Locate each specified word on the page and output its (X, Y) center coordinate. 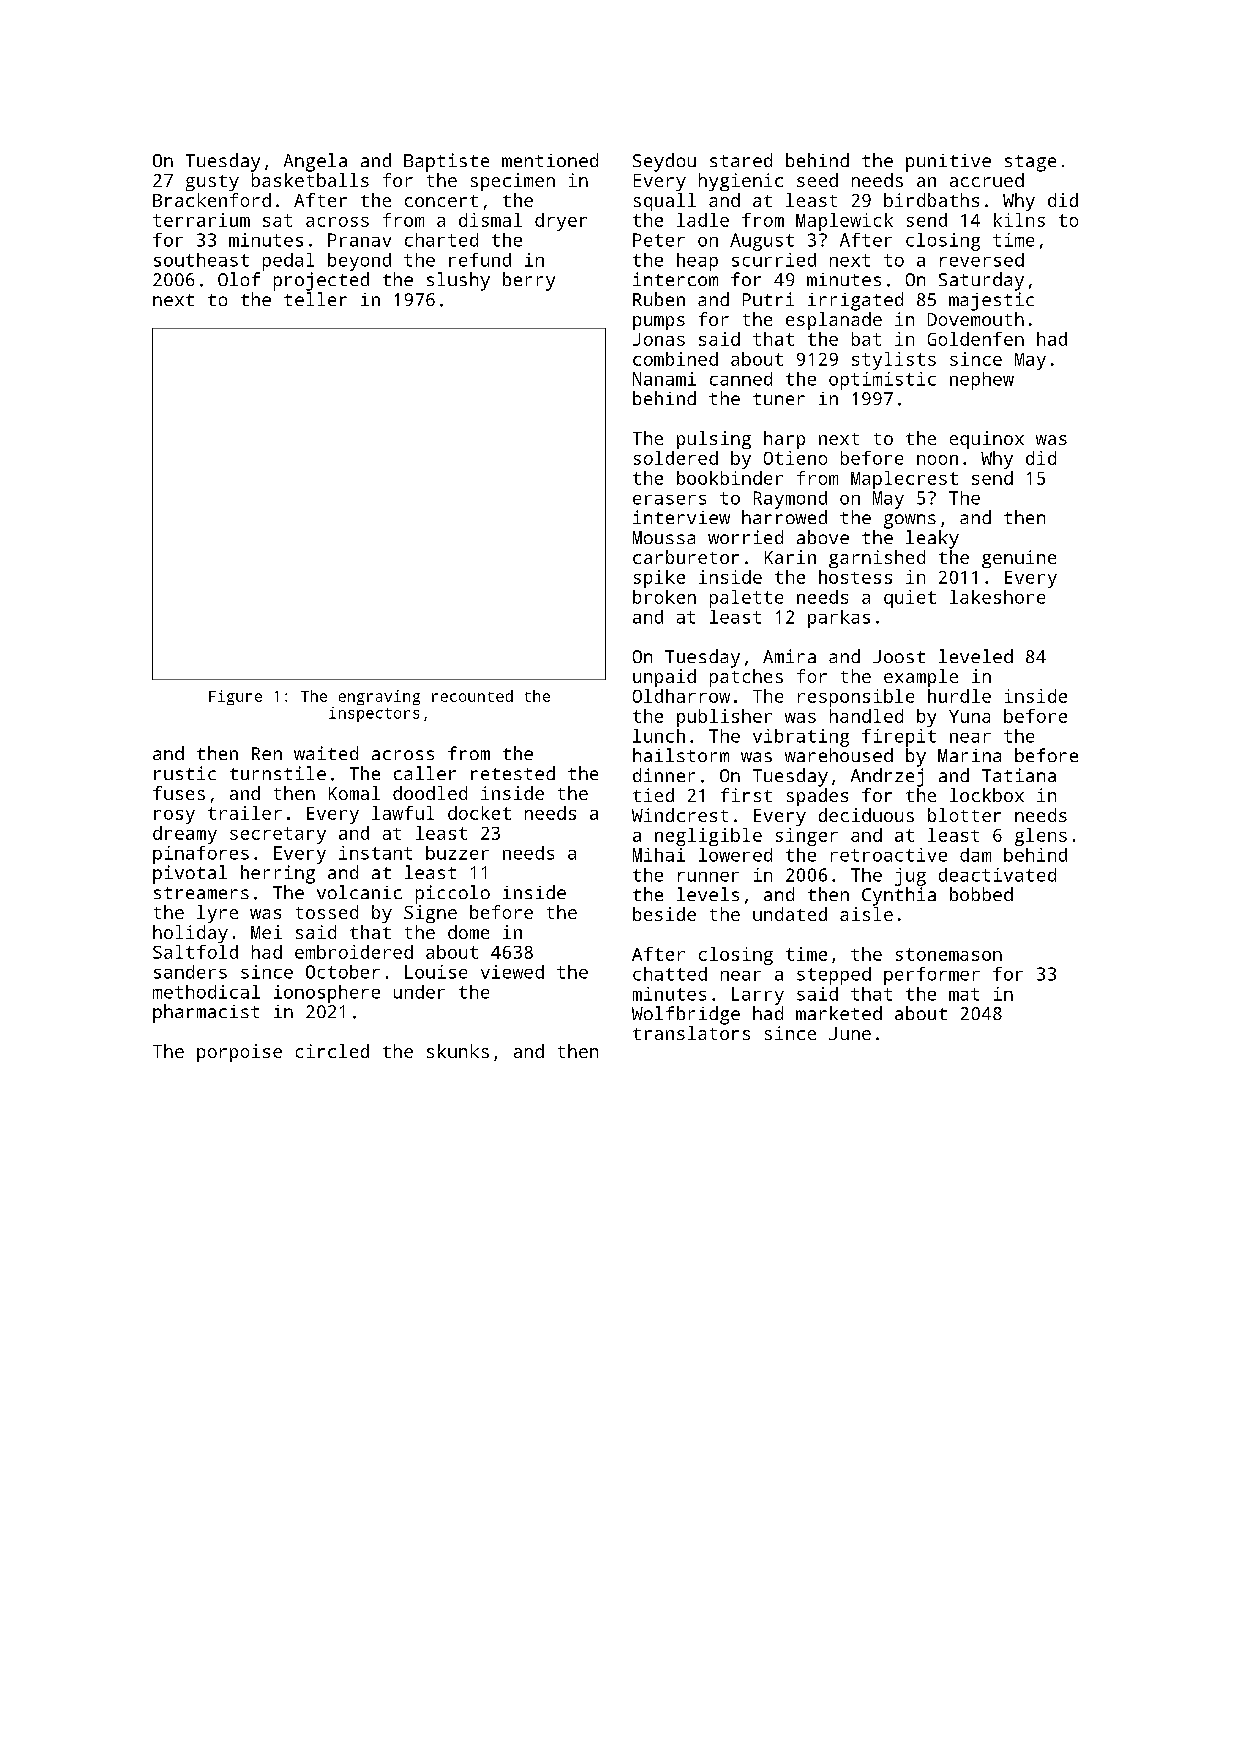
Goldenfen (976, 339)
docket (479, 813)
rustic (185, 773)
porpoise (239, 1053)
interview (681, 517)
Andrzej (887, 777)
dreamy (185, 835)
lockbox (987, 795)
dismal (490, 220)
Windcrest (680, 815)
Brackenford (212, 200)
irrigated (855, 301)
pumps (659, 323)
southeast (201, 260)
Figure (235, 697)
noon (937, 460)
